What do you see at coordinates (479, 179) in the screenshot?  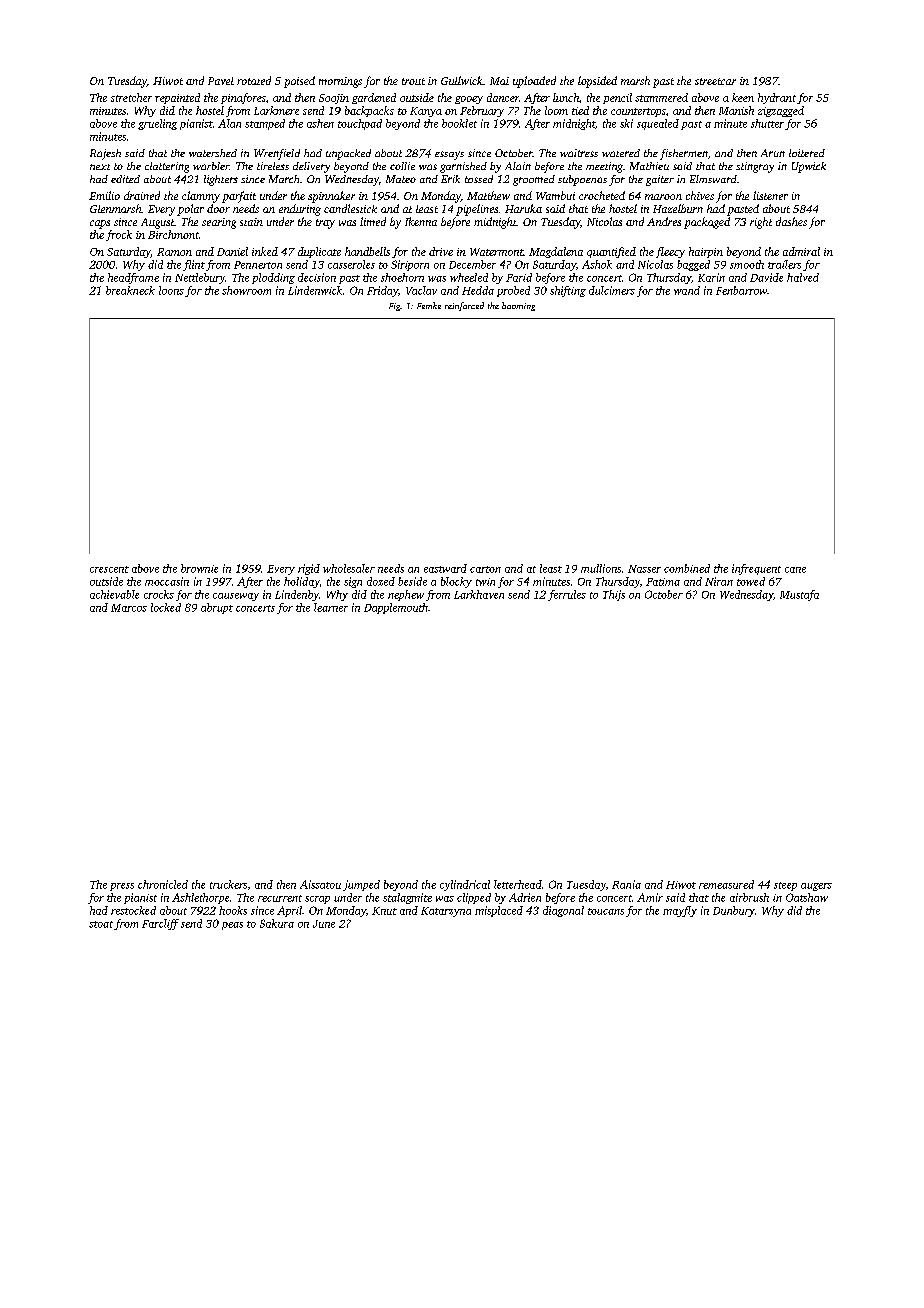 I see `tossed` at bounding box center [479, 179].
